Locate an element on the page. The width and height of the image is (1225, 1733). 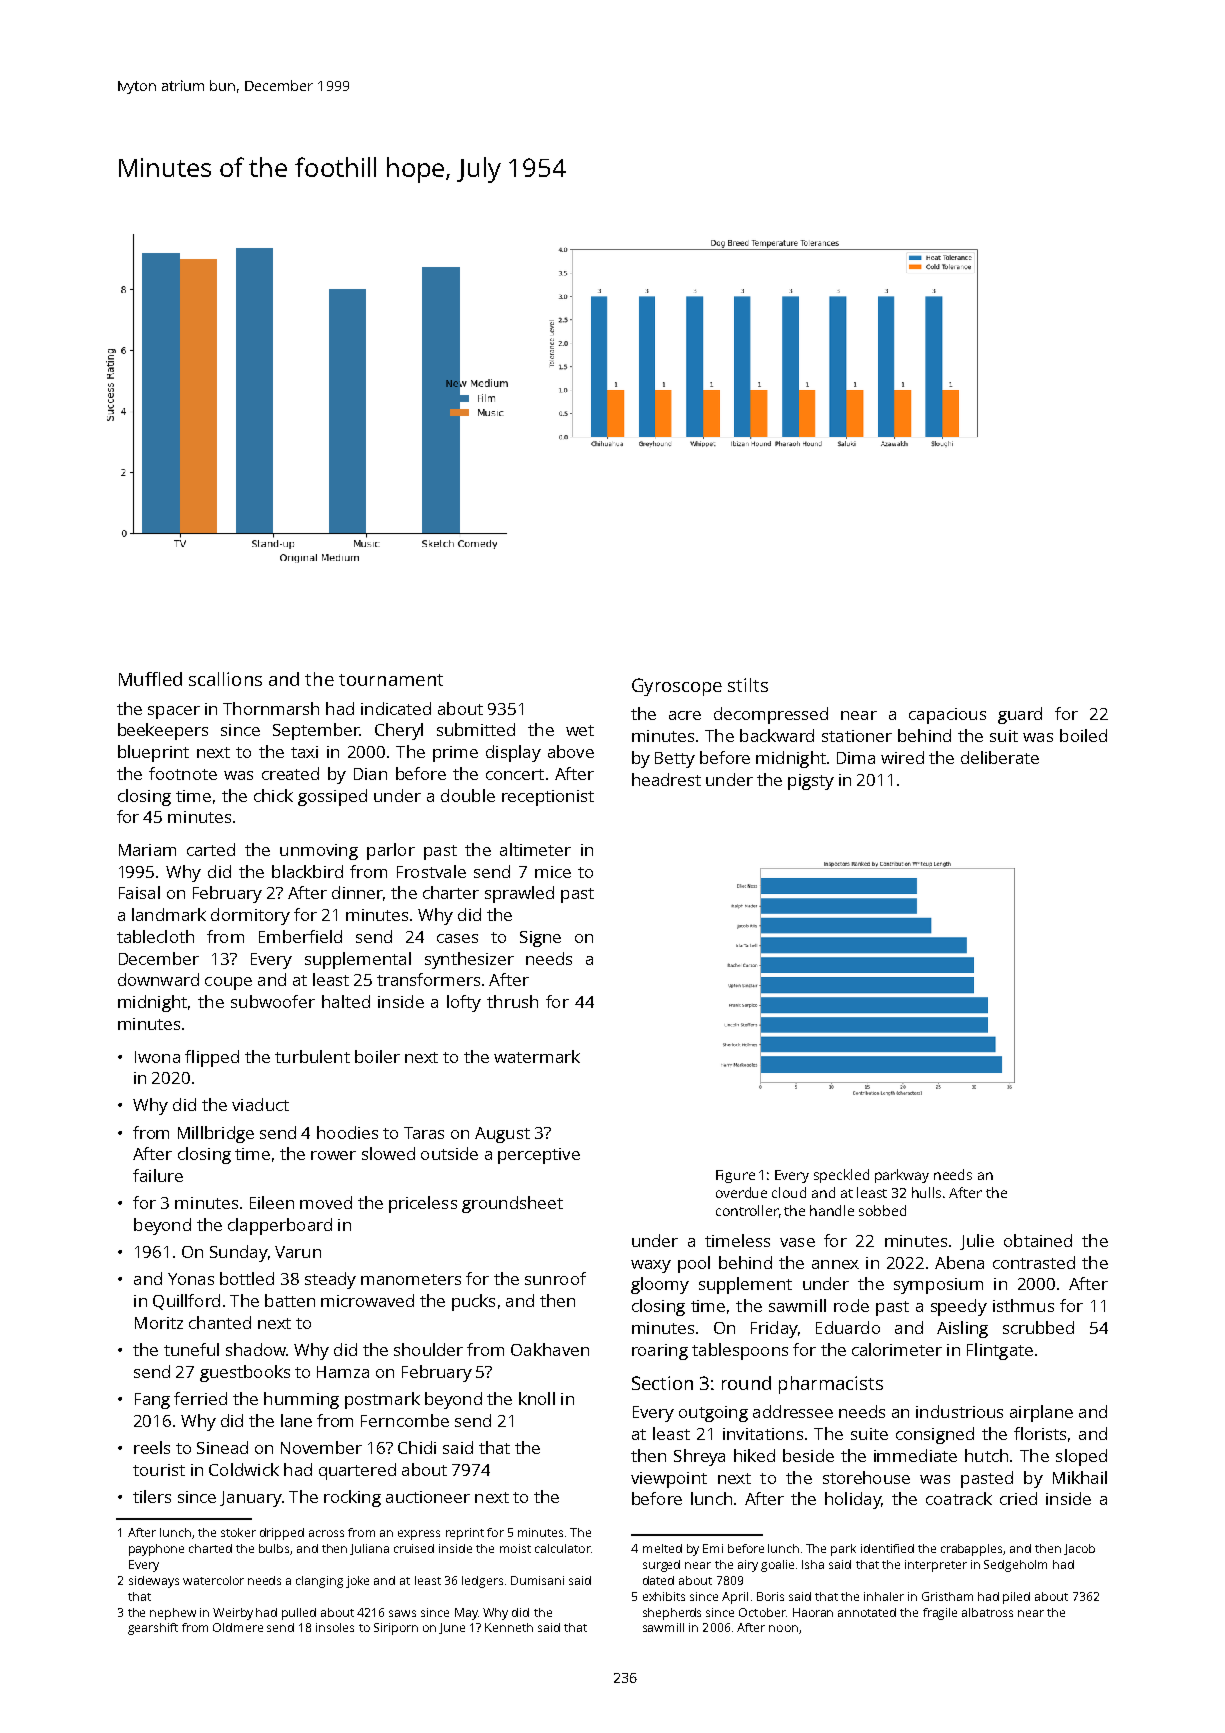
scallions is located at coordinates (225, 679).
